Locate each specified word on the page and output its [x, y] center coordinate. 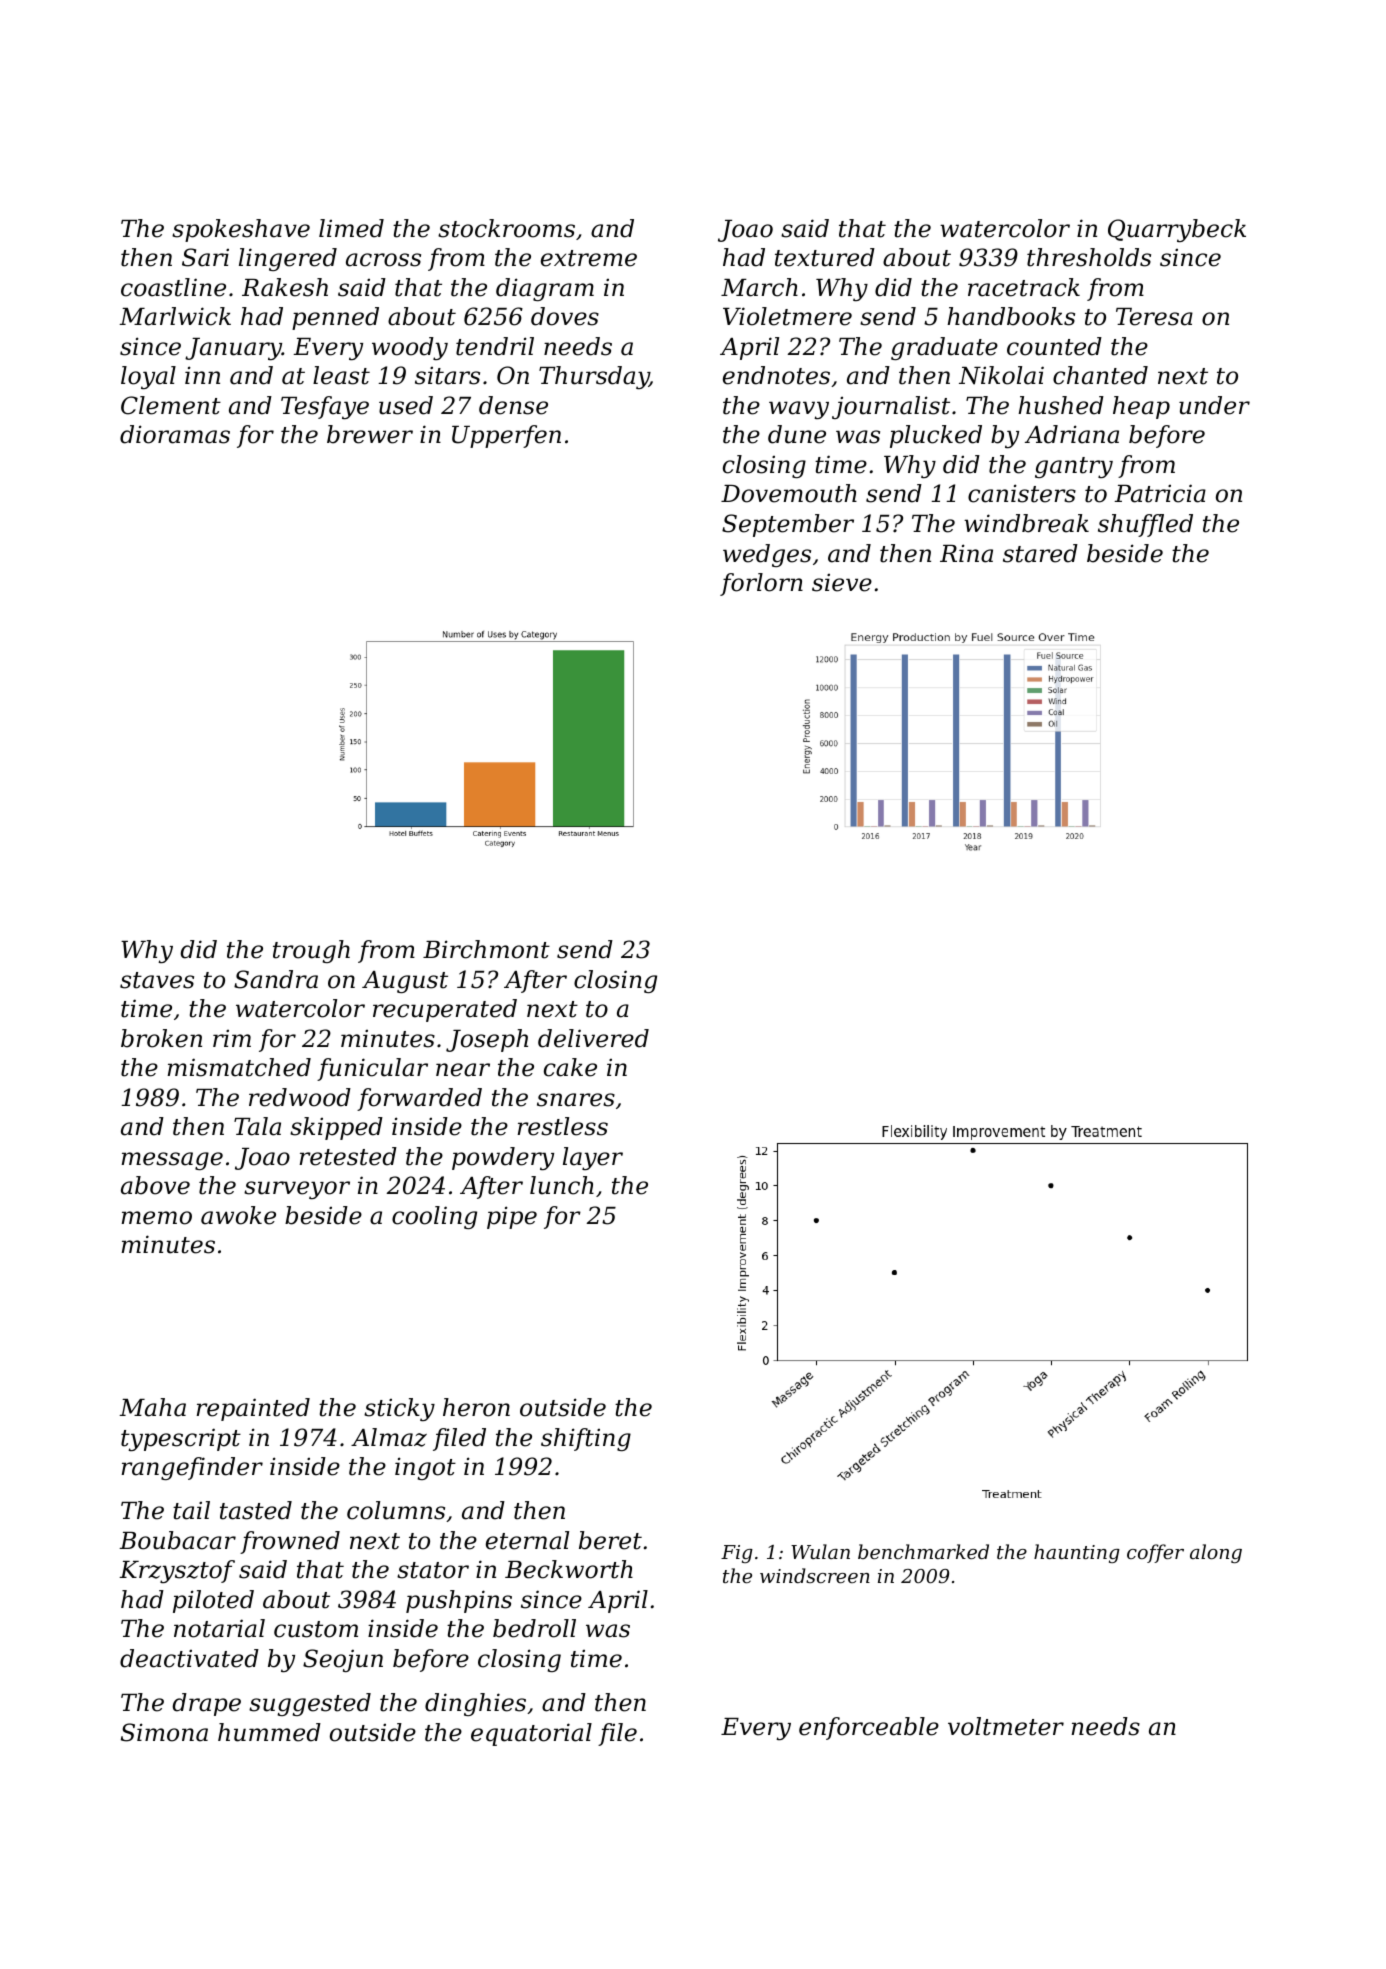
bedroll [534, 1628]
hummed [269, 1732]
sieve [842, 583]
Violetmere [787, 316]
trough [311, 951]
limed [351, 228]
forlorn [761, 584]
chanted [1100, 375]
